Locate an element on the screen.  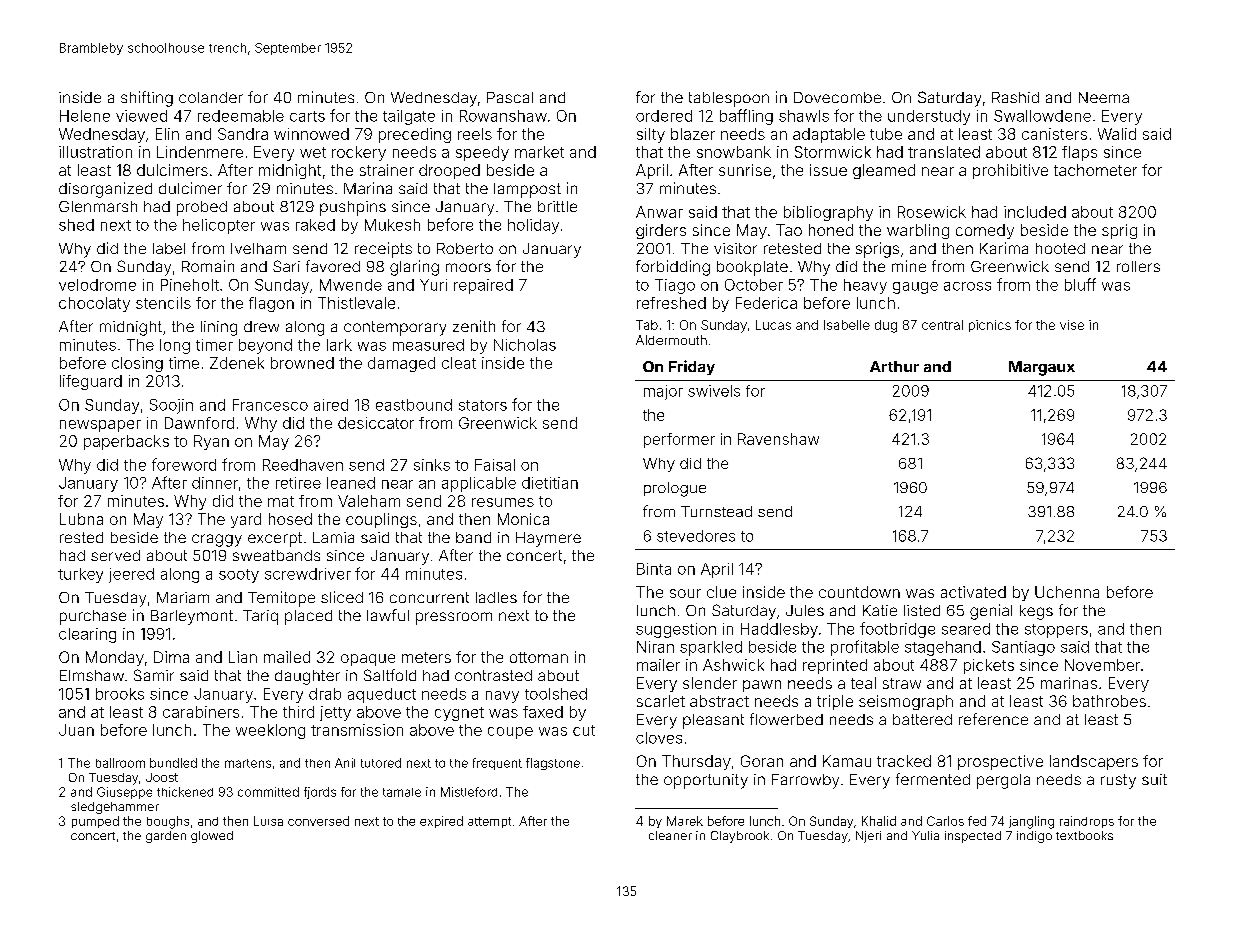
stencils is located at coordinates (163, 303).
